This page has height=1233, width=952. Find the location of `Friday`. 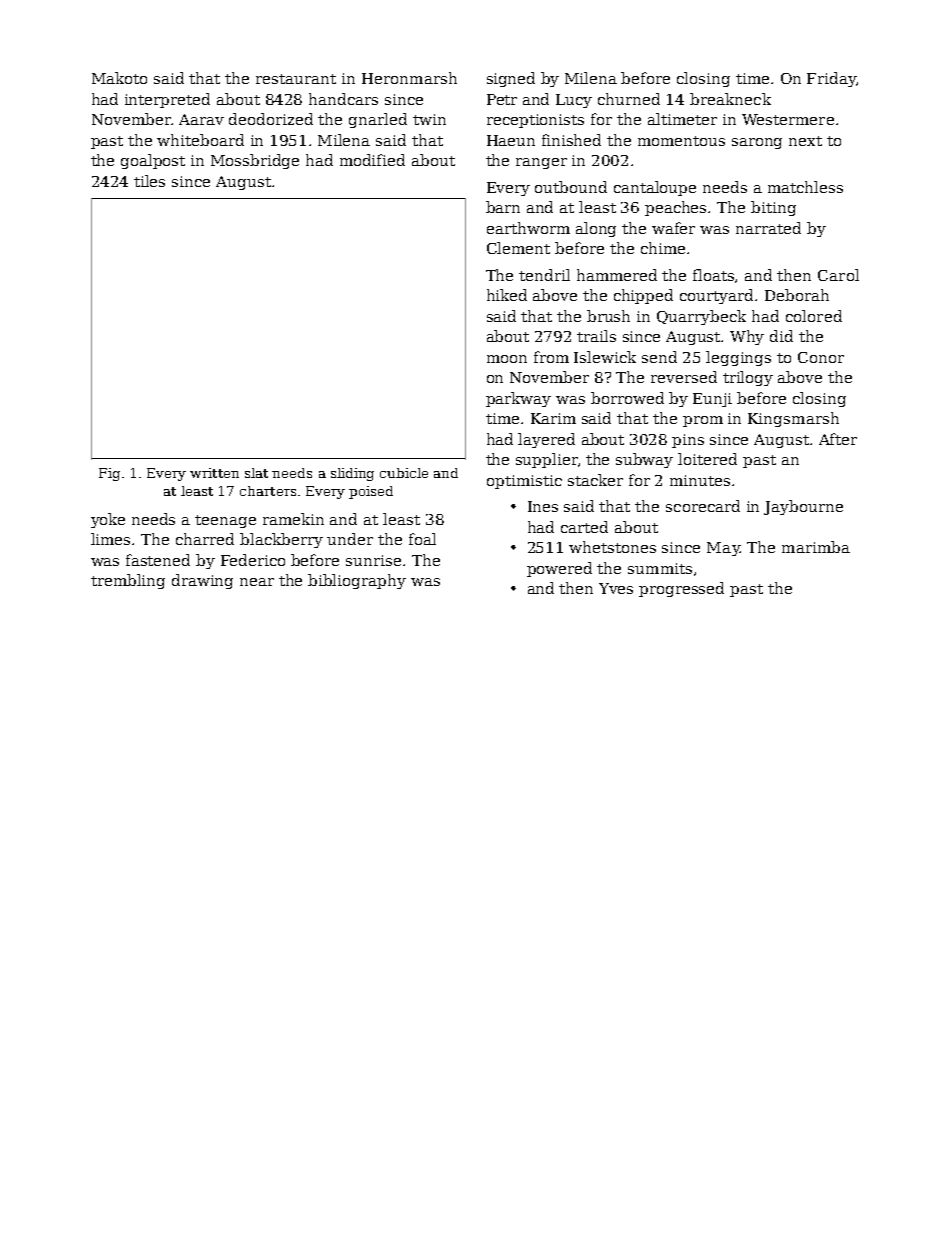

Friday is located at coordinates (831, 79).
